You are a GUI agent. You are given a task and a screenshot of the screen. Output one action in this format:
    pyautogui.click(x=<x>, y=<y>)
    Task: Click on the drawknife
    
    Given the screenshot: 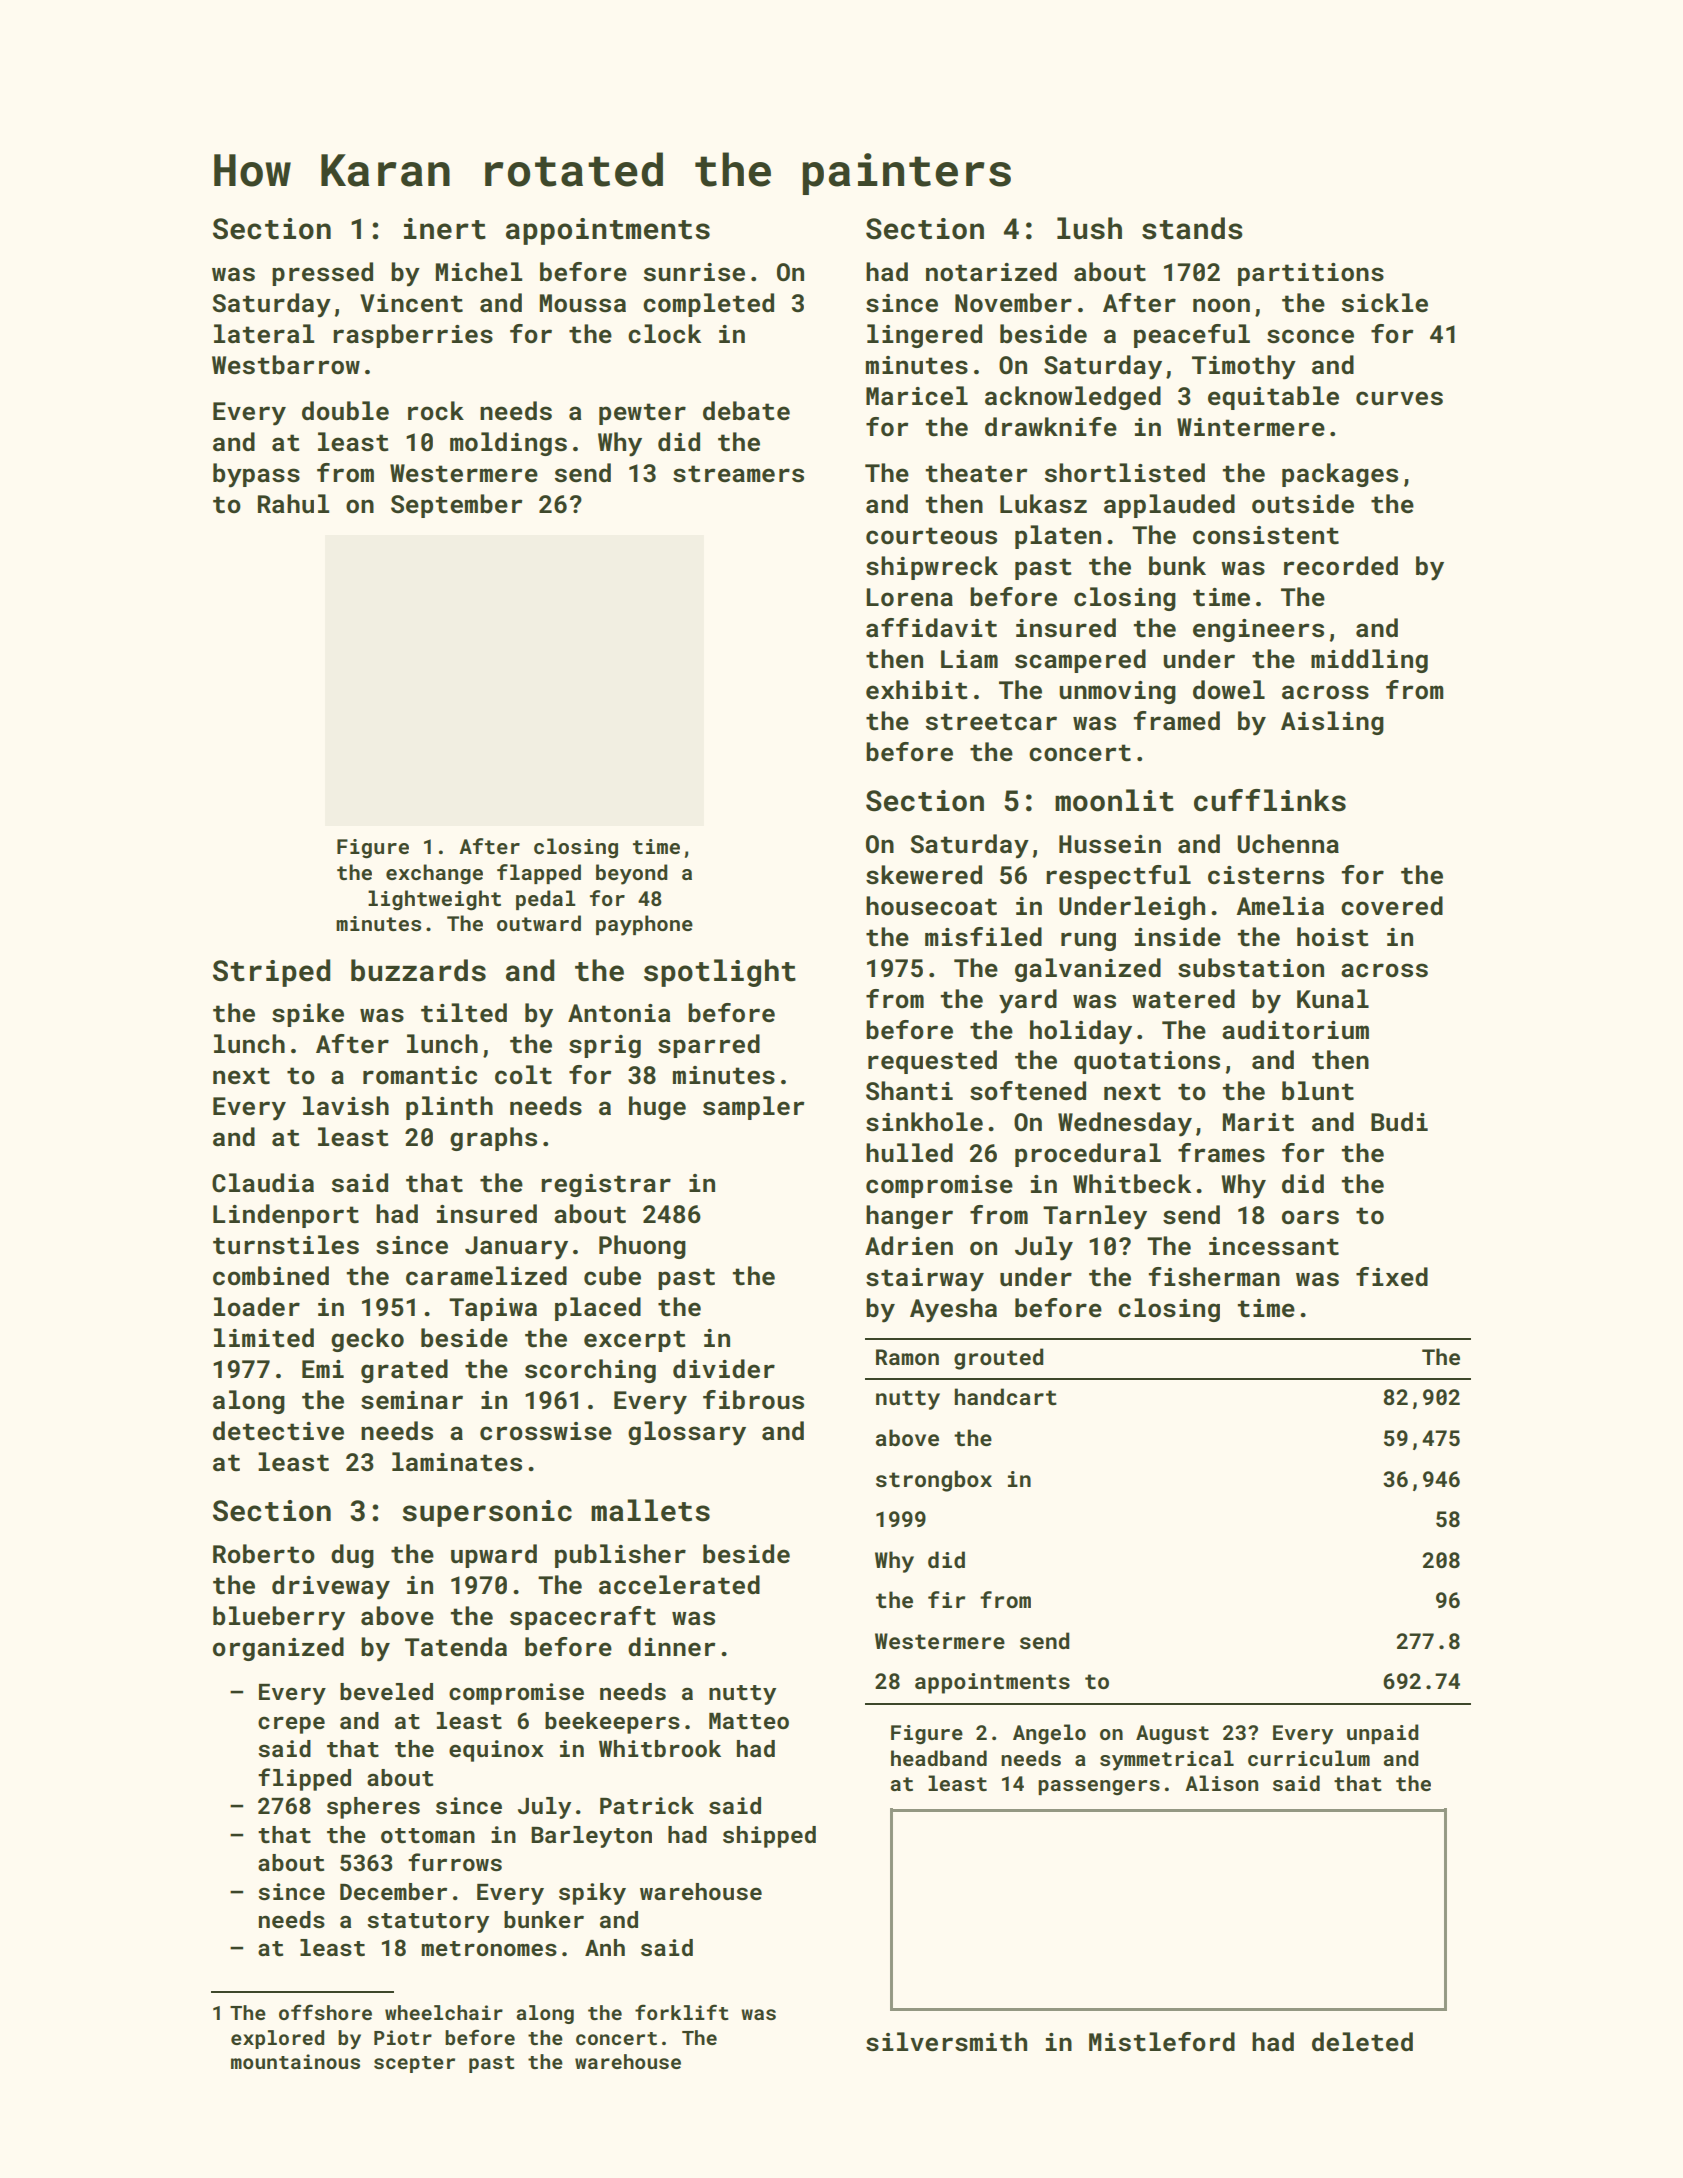 What is the action you would take?
    pyautogui.click(x=1051, y=426)
